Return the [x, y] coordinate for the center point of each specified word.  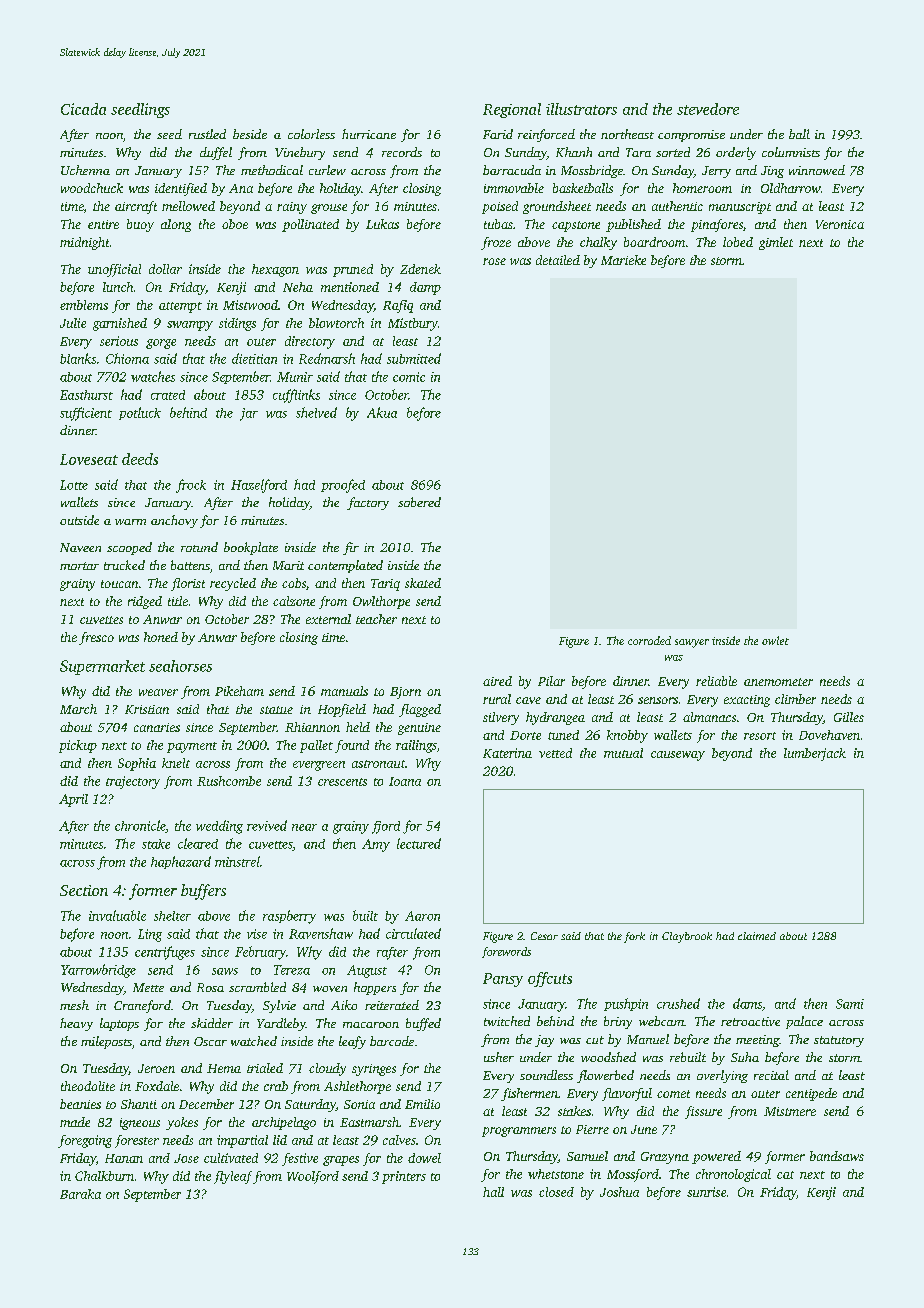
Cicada [83, 109]
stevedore [708, 109]
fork [634, 937]
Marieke [623, 260]
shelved [316, 412]
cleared [198, 843]
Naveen [80, 547]
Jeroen [156, 1068]
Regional [512, 110]
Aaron [422, 916]
